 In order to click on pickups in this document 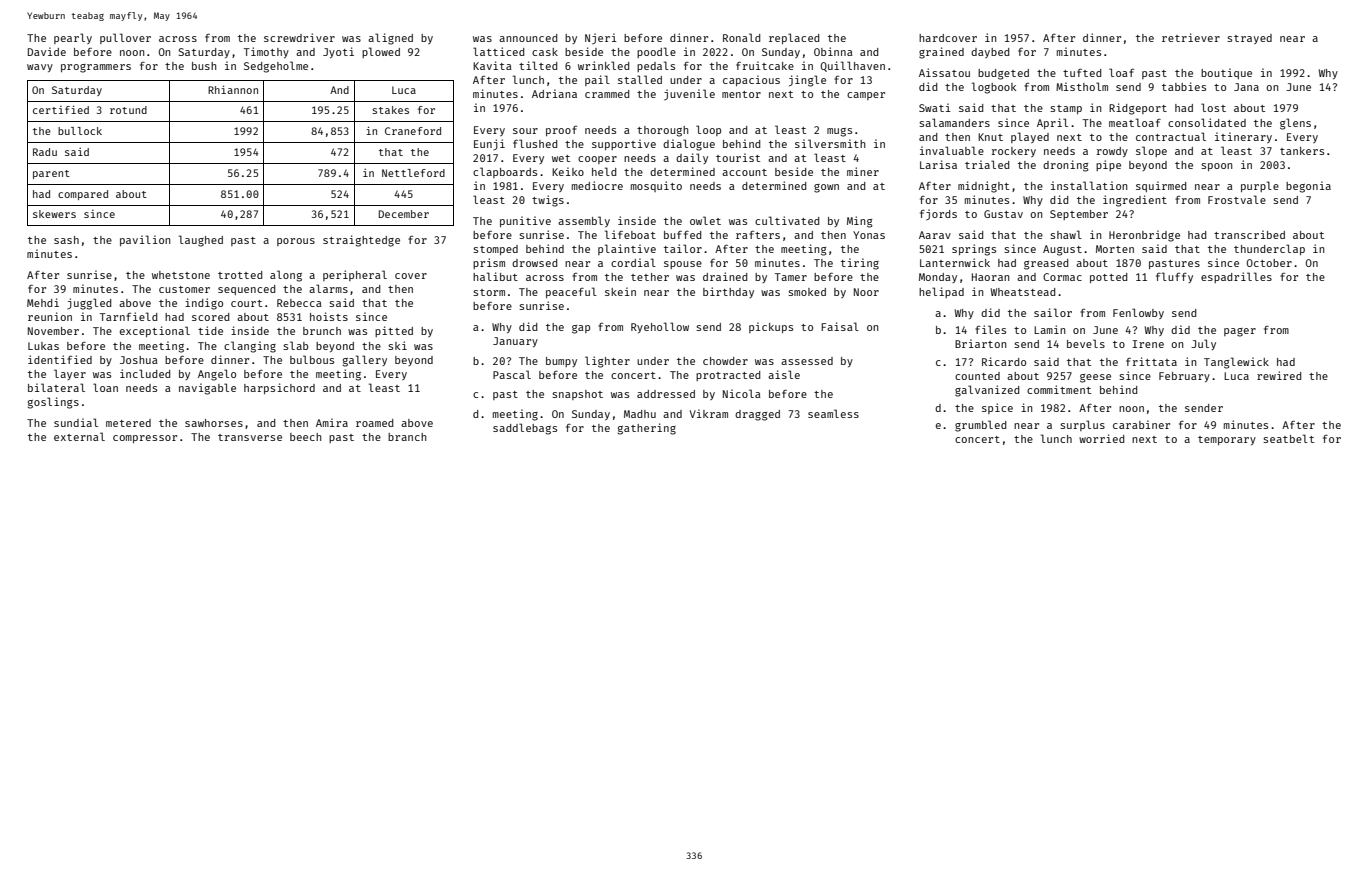, I will do `click(771, 327)`.
